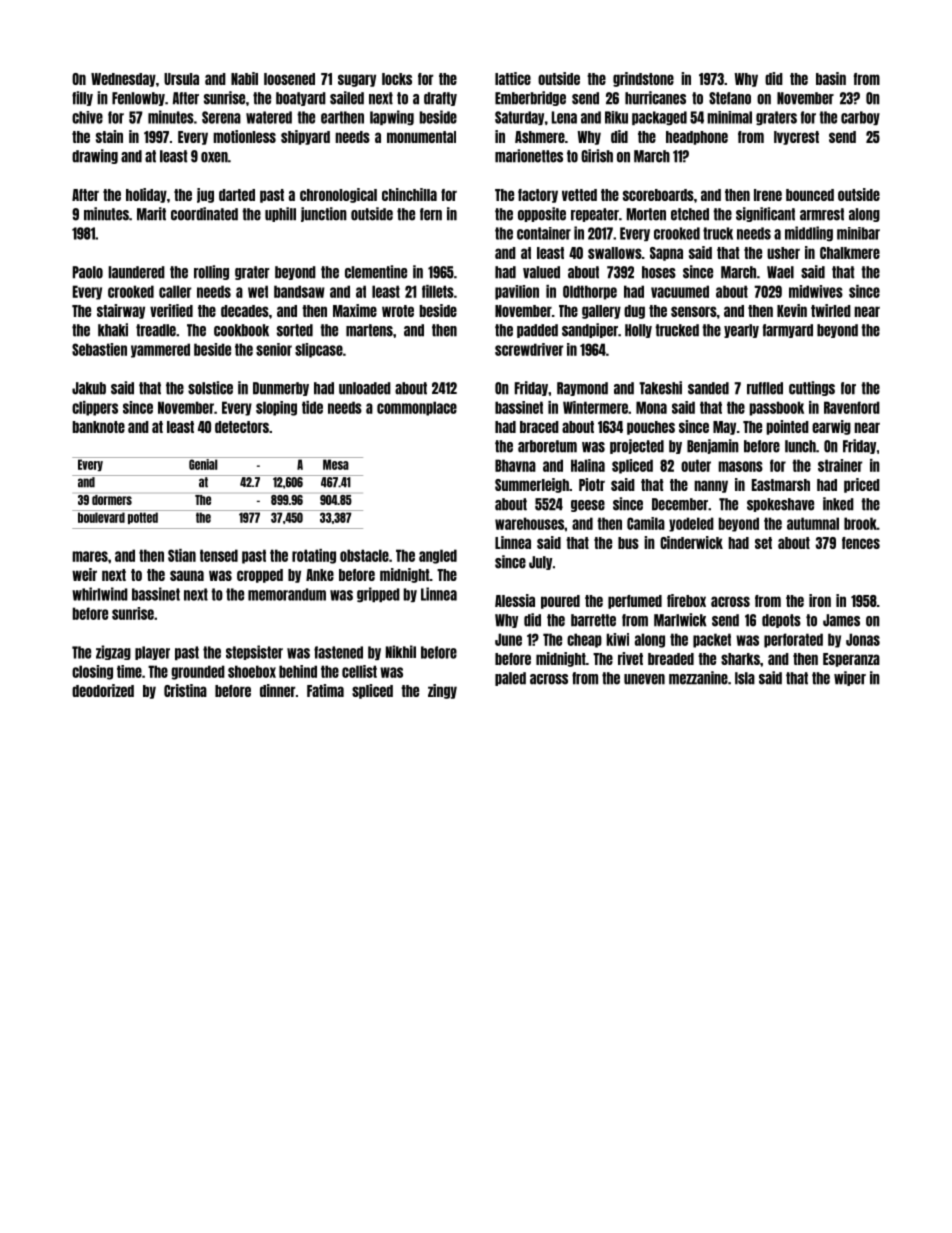 This screenshot has height=1233, width=952. Describe the element at coordinates (113, 330) in the screenshot. I see `khaki` at that location.
